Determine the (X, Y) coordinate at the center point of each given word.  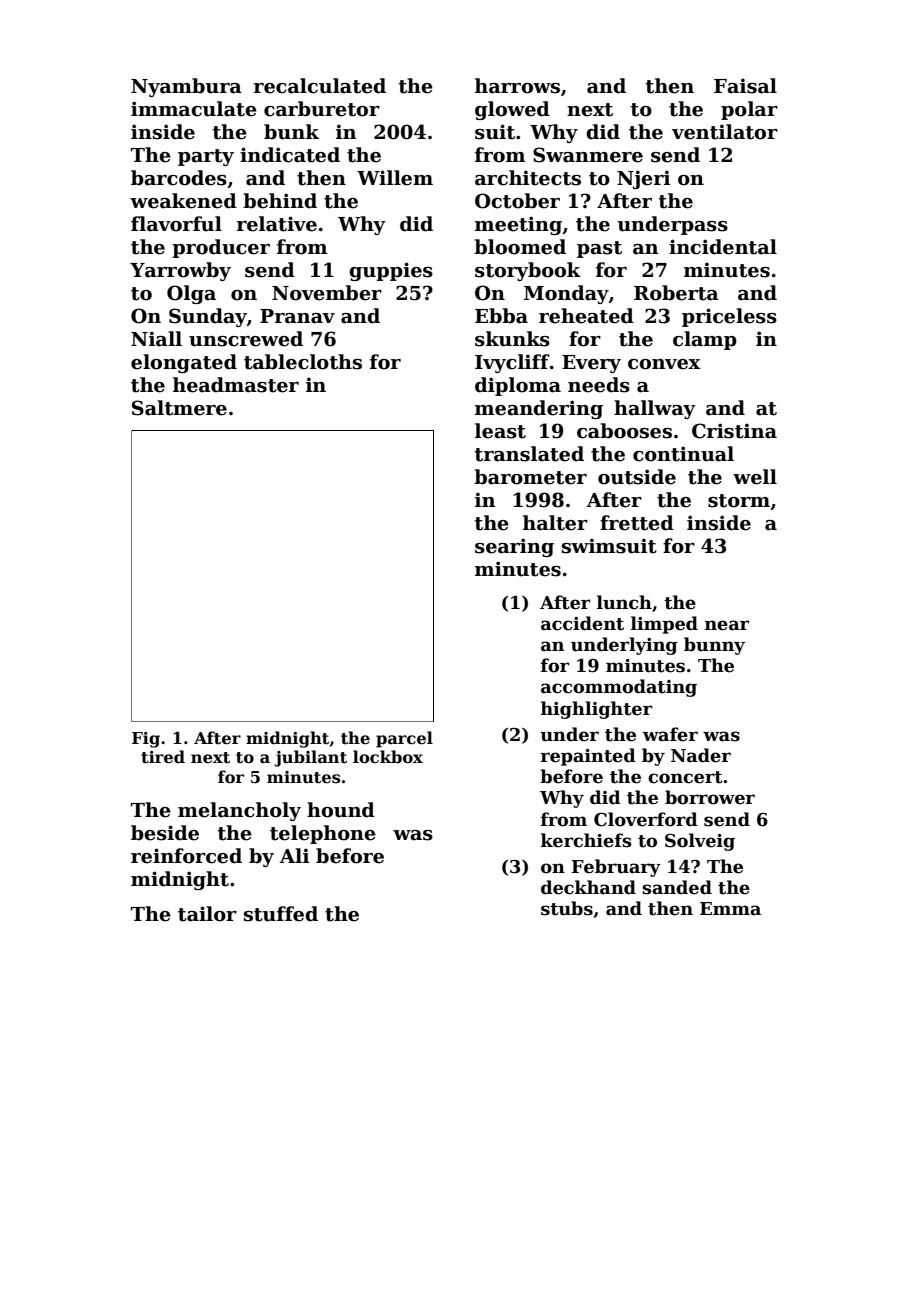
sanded (677, 887)
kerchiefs (586, 840)
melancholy (239, 811)
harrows (517, 86)
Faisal (745, 86)
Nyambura (186, 87)
